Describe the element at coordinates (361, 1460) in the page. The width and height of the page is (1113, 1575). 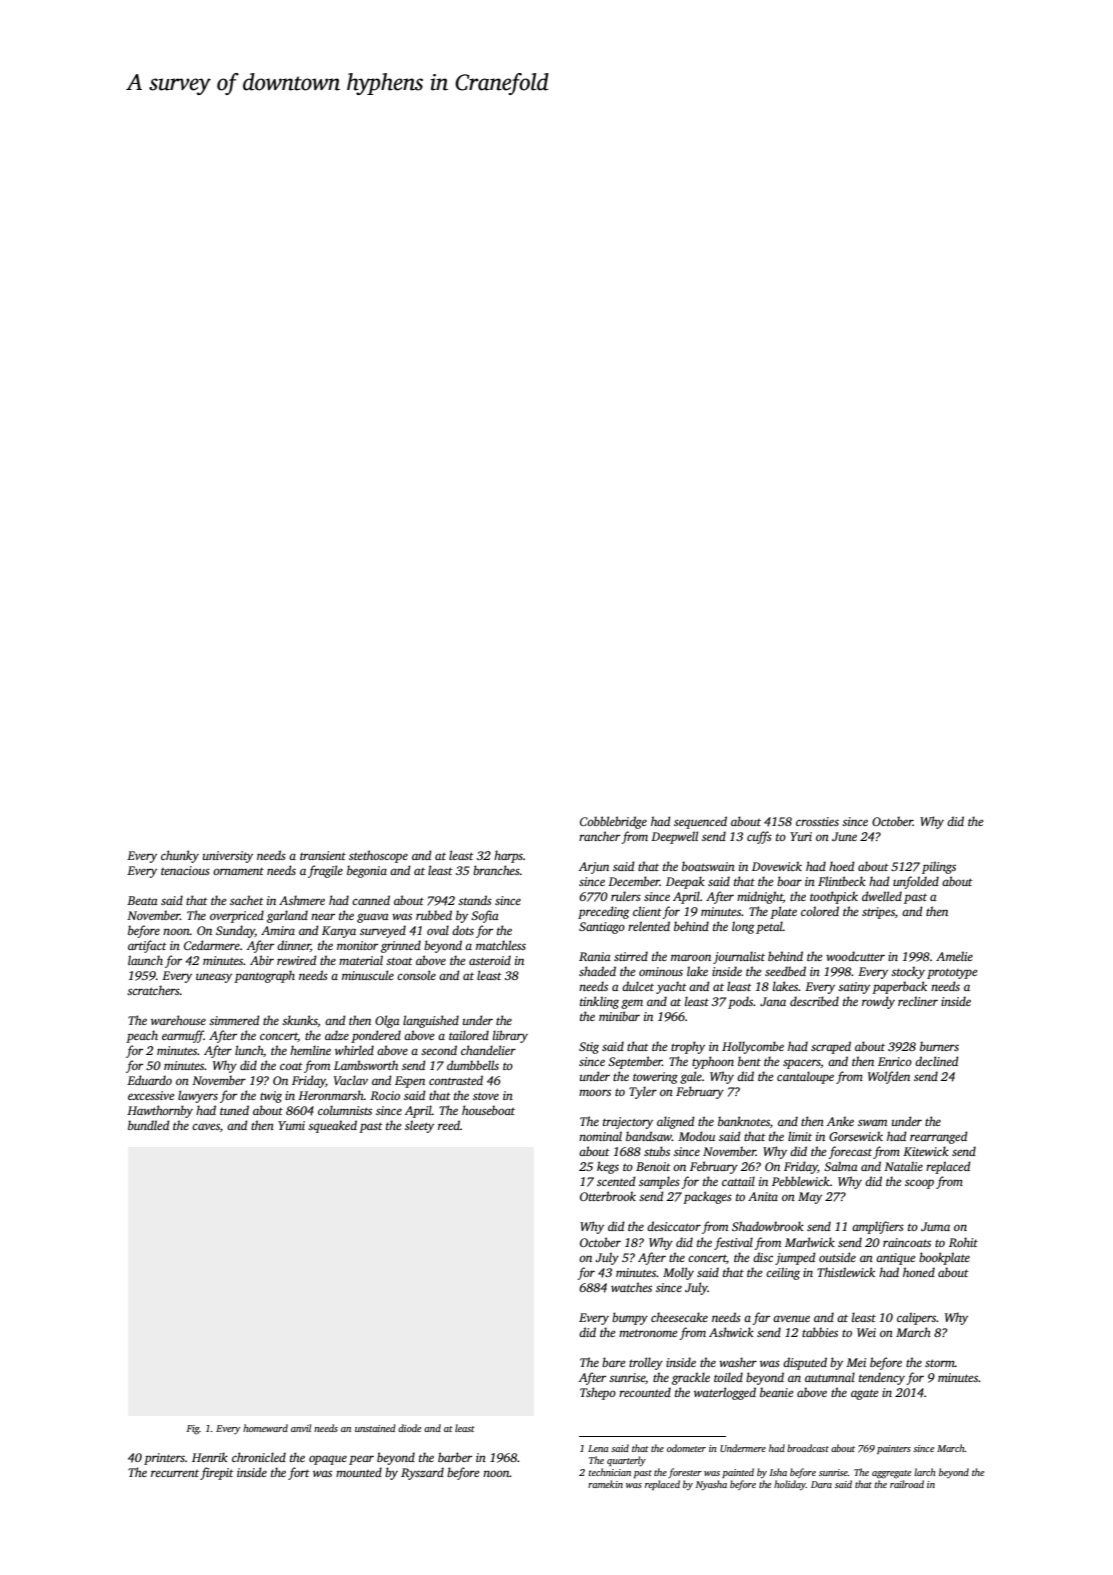
I see `pear` at that location.
